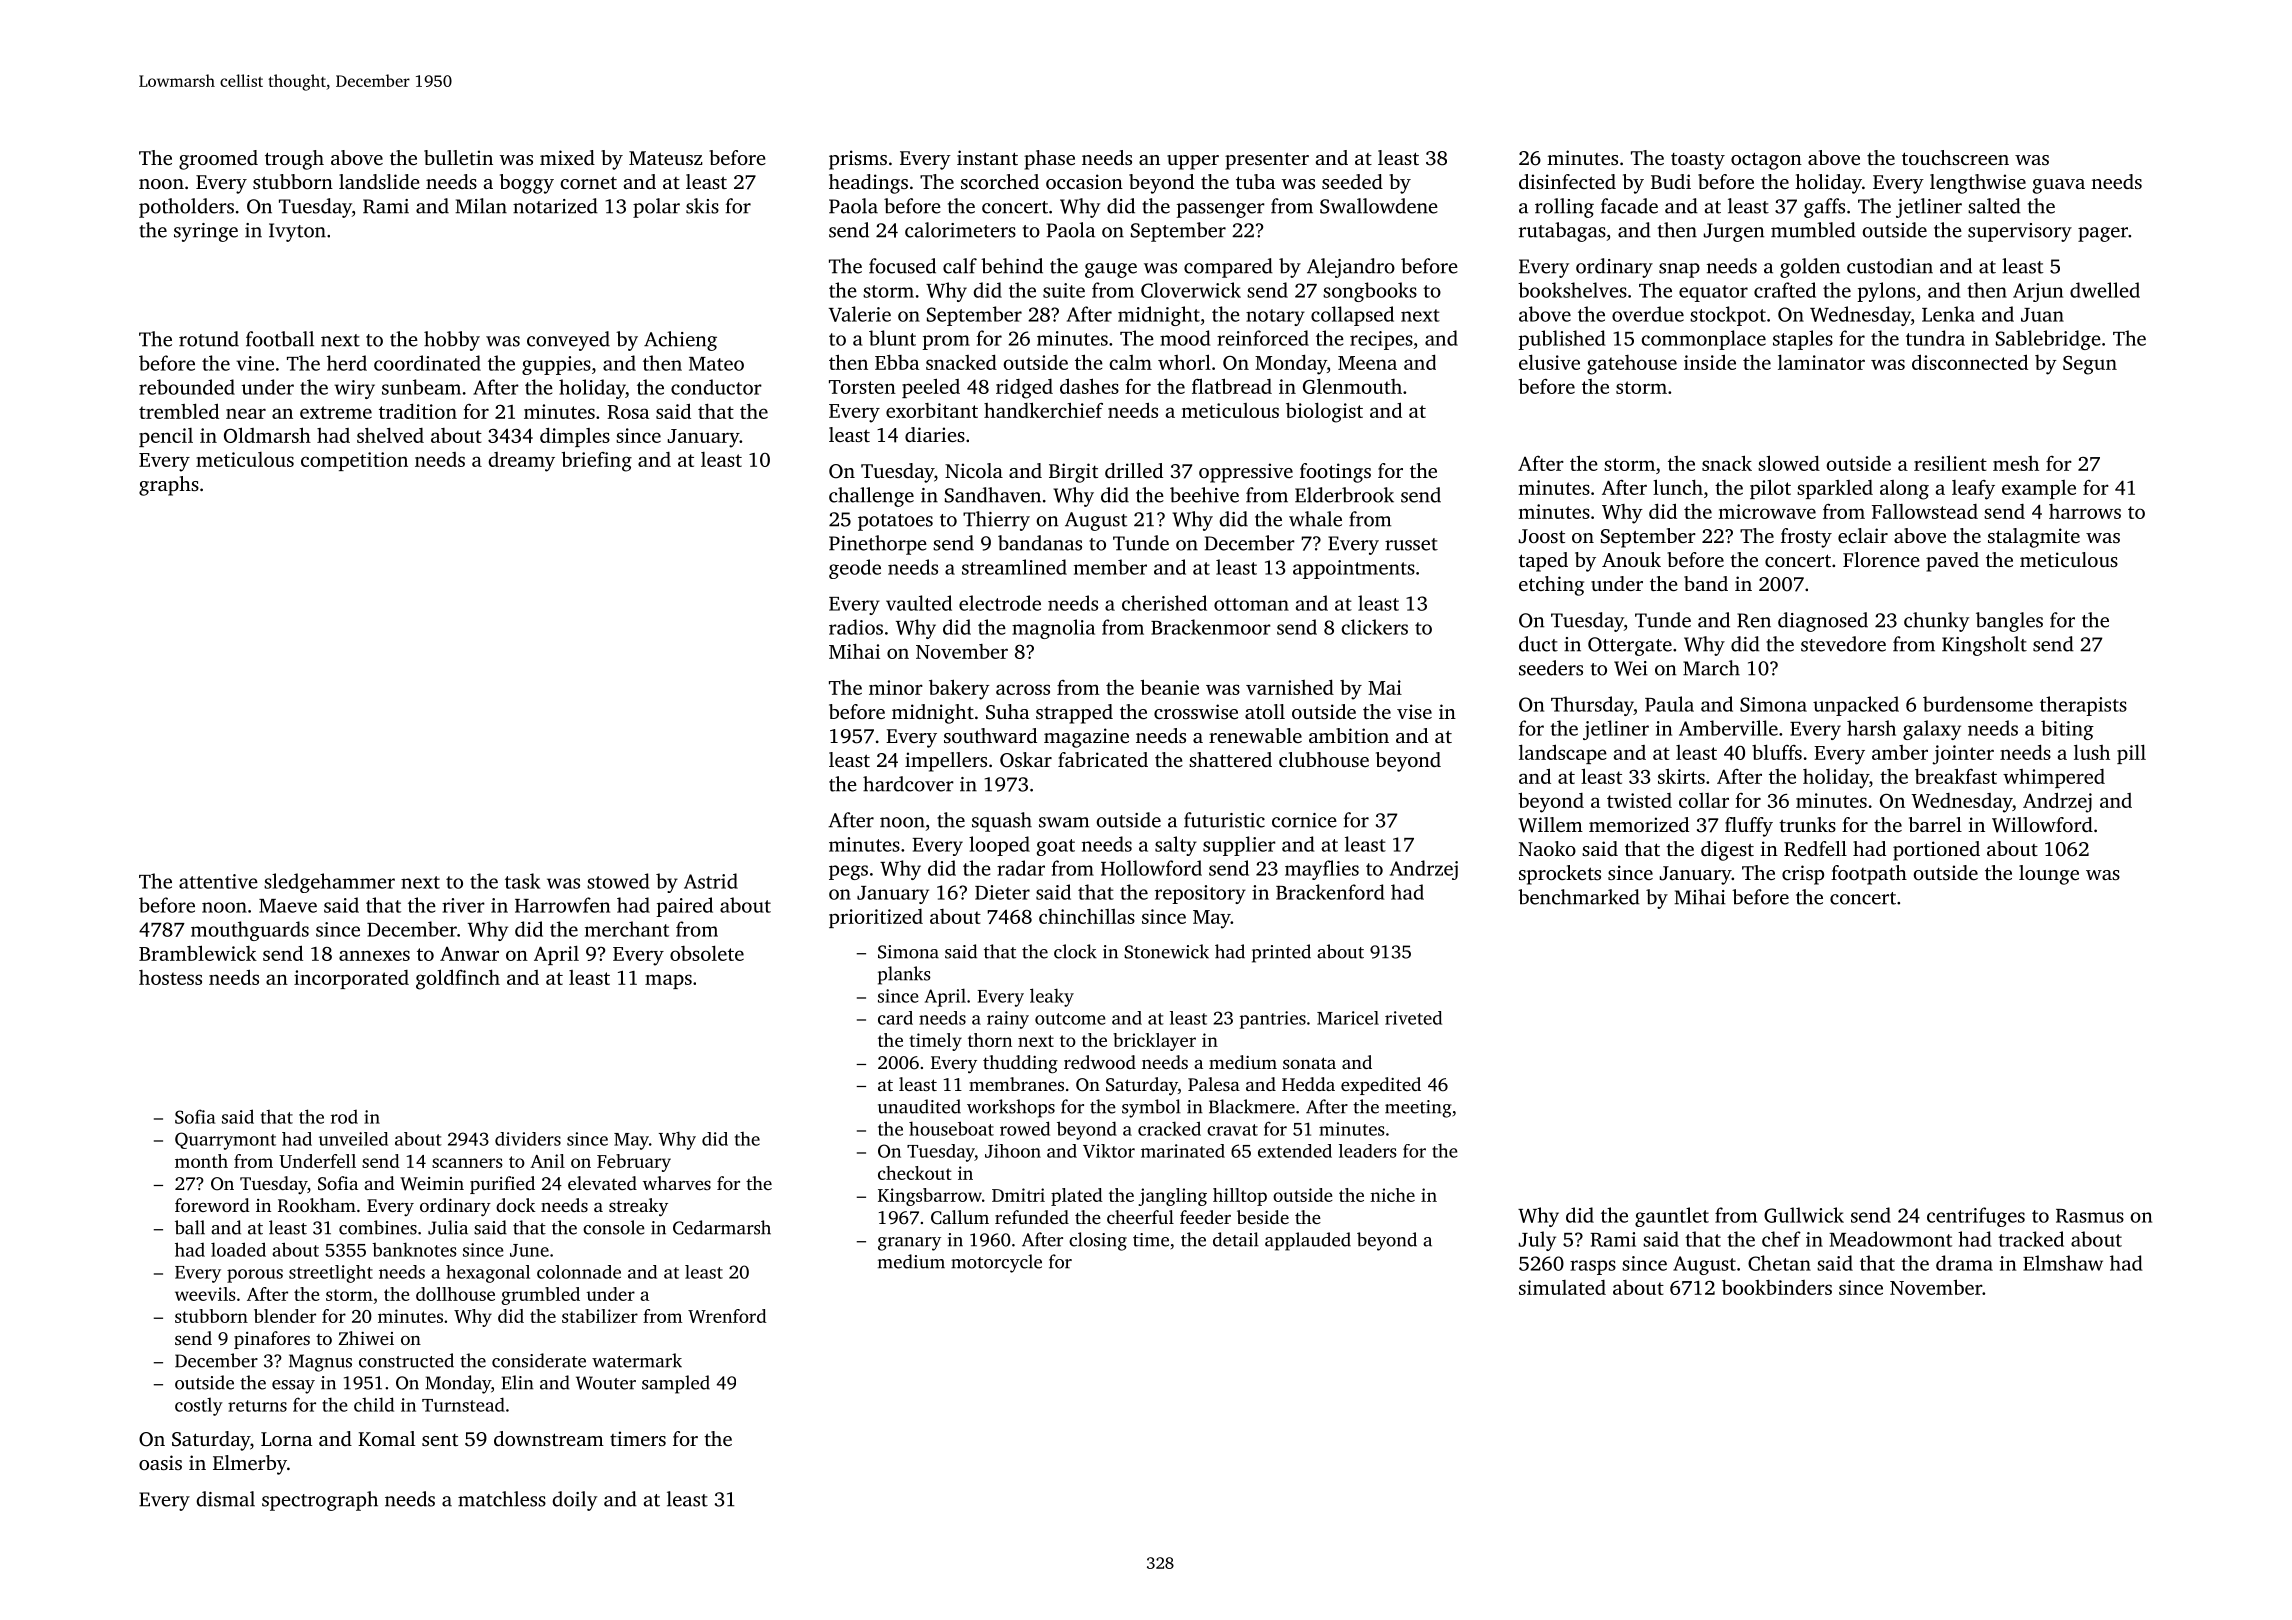 Image resolution: width=2292 pixels, height=1620 pixels. I want to click on exorbitant, so click(932, 410).
